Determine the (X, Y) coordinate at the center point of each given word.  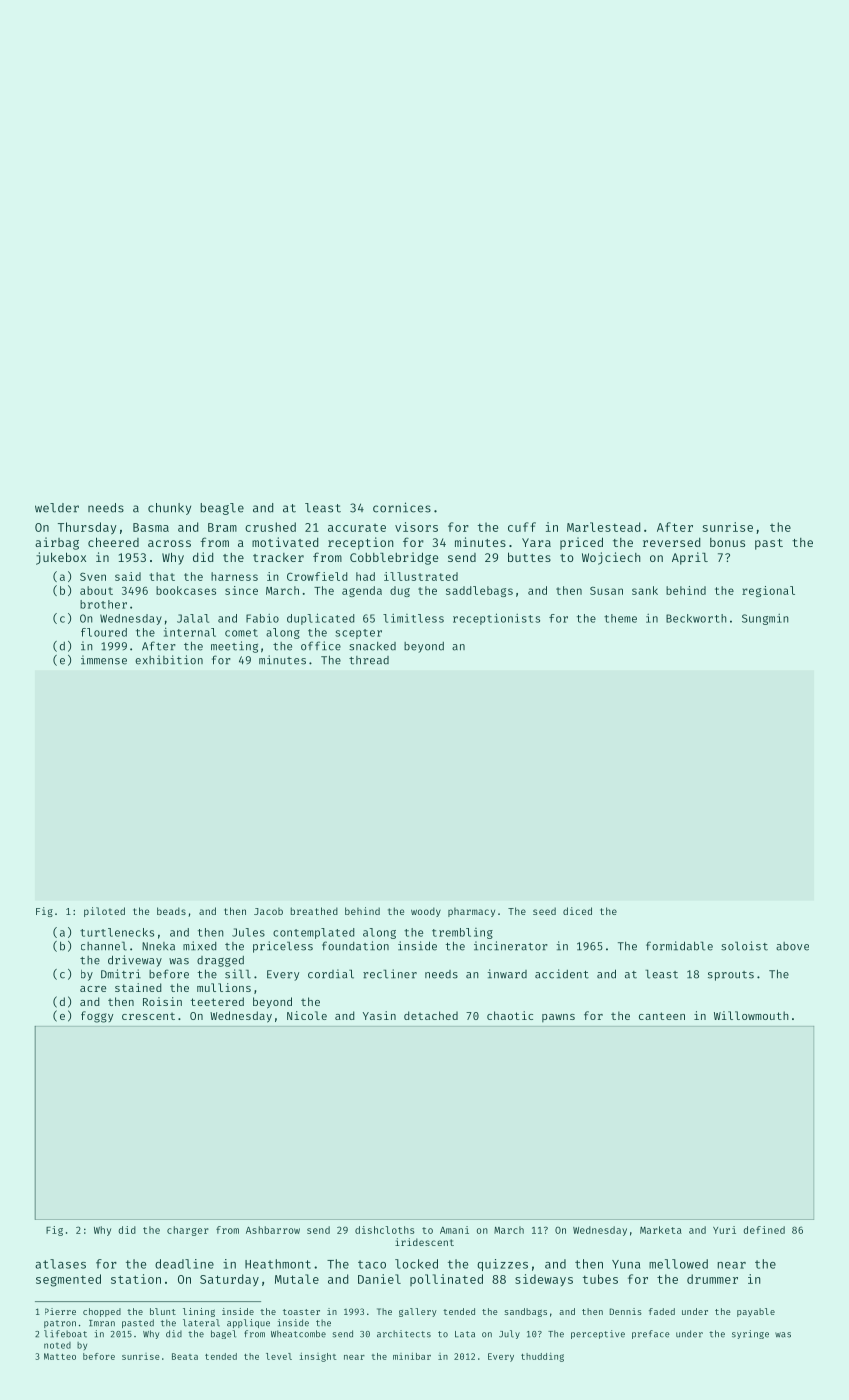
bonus (727, 542)
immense (104, 660)
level (279, 1356)
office (321, 646)
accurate (357, 528)
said (128, 576)
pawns (558, 1018)
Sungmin (765, 619)
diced (577, 911)
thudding (542, 1357)
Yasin (379, 1015)
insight (318, 1357)
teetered (217, 1001)
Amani (454, 1230)
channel (104, 946)
